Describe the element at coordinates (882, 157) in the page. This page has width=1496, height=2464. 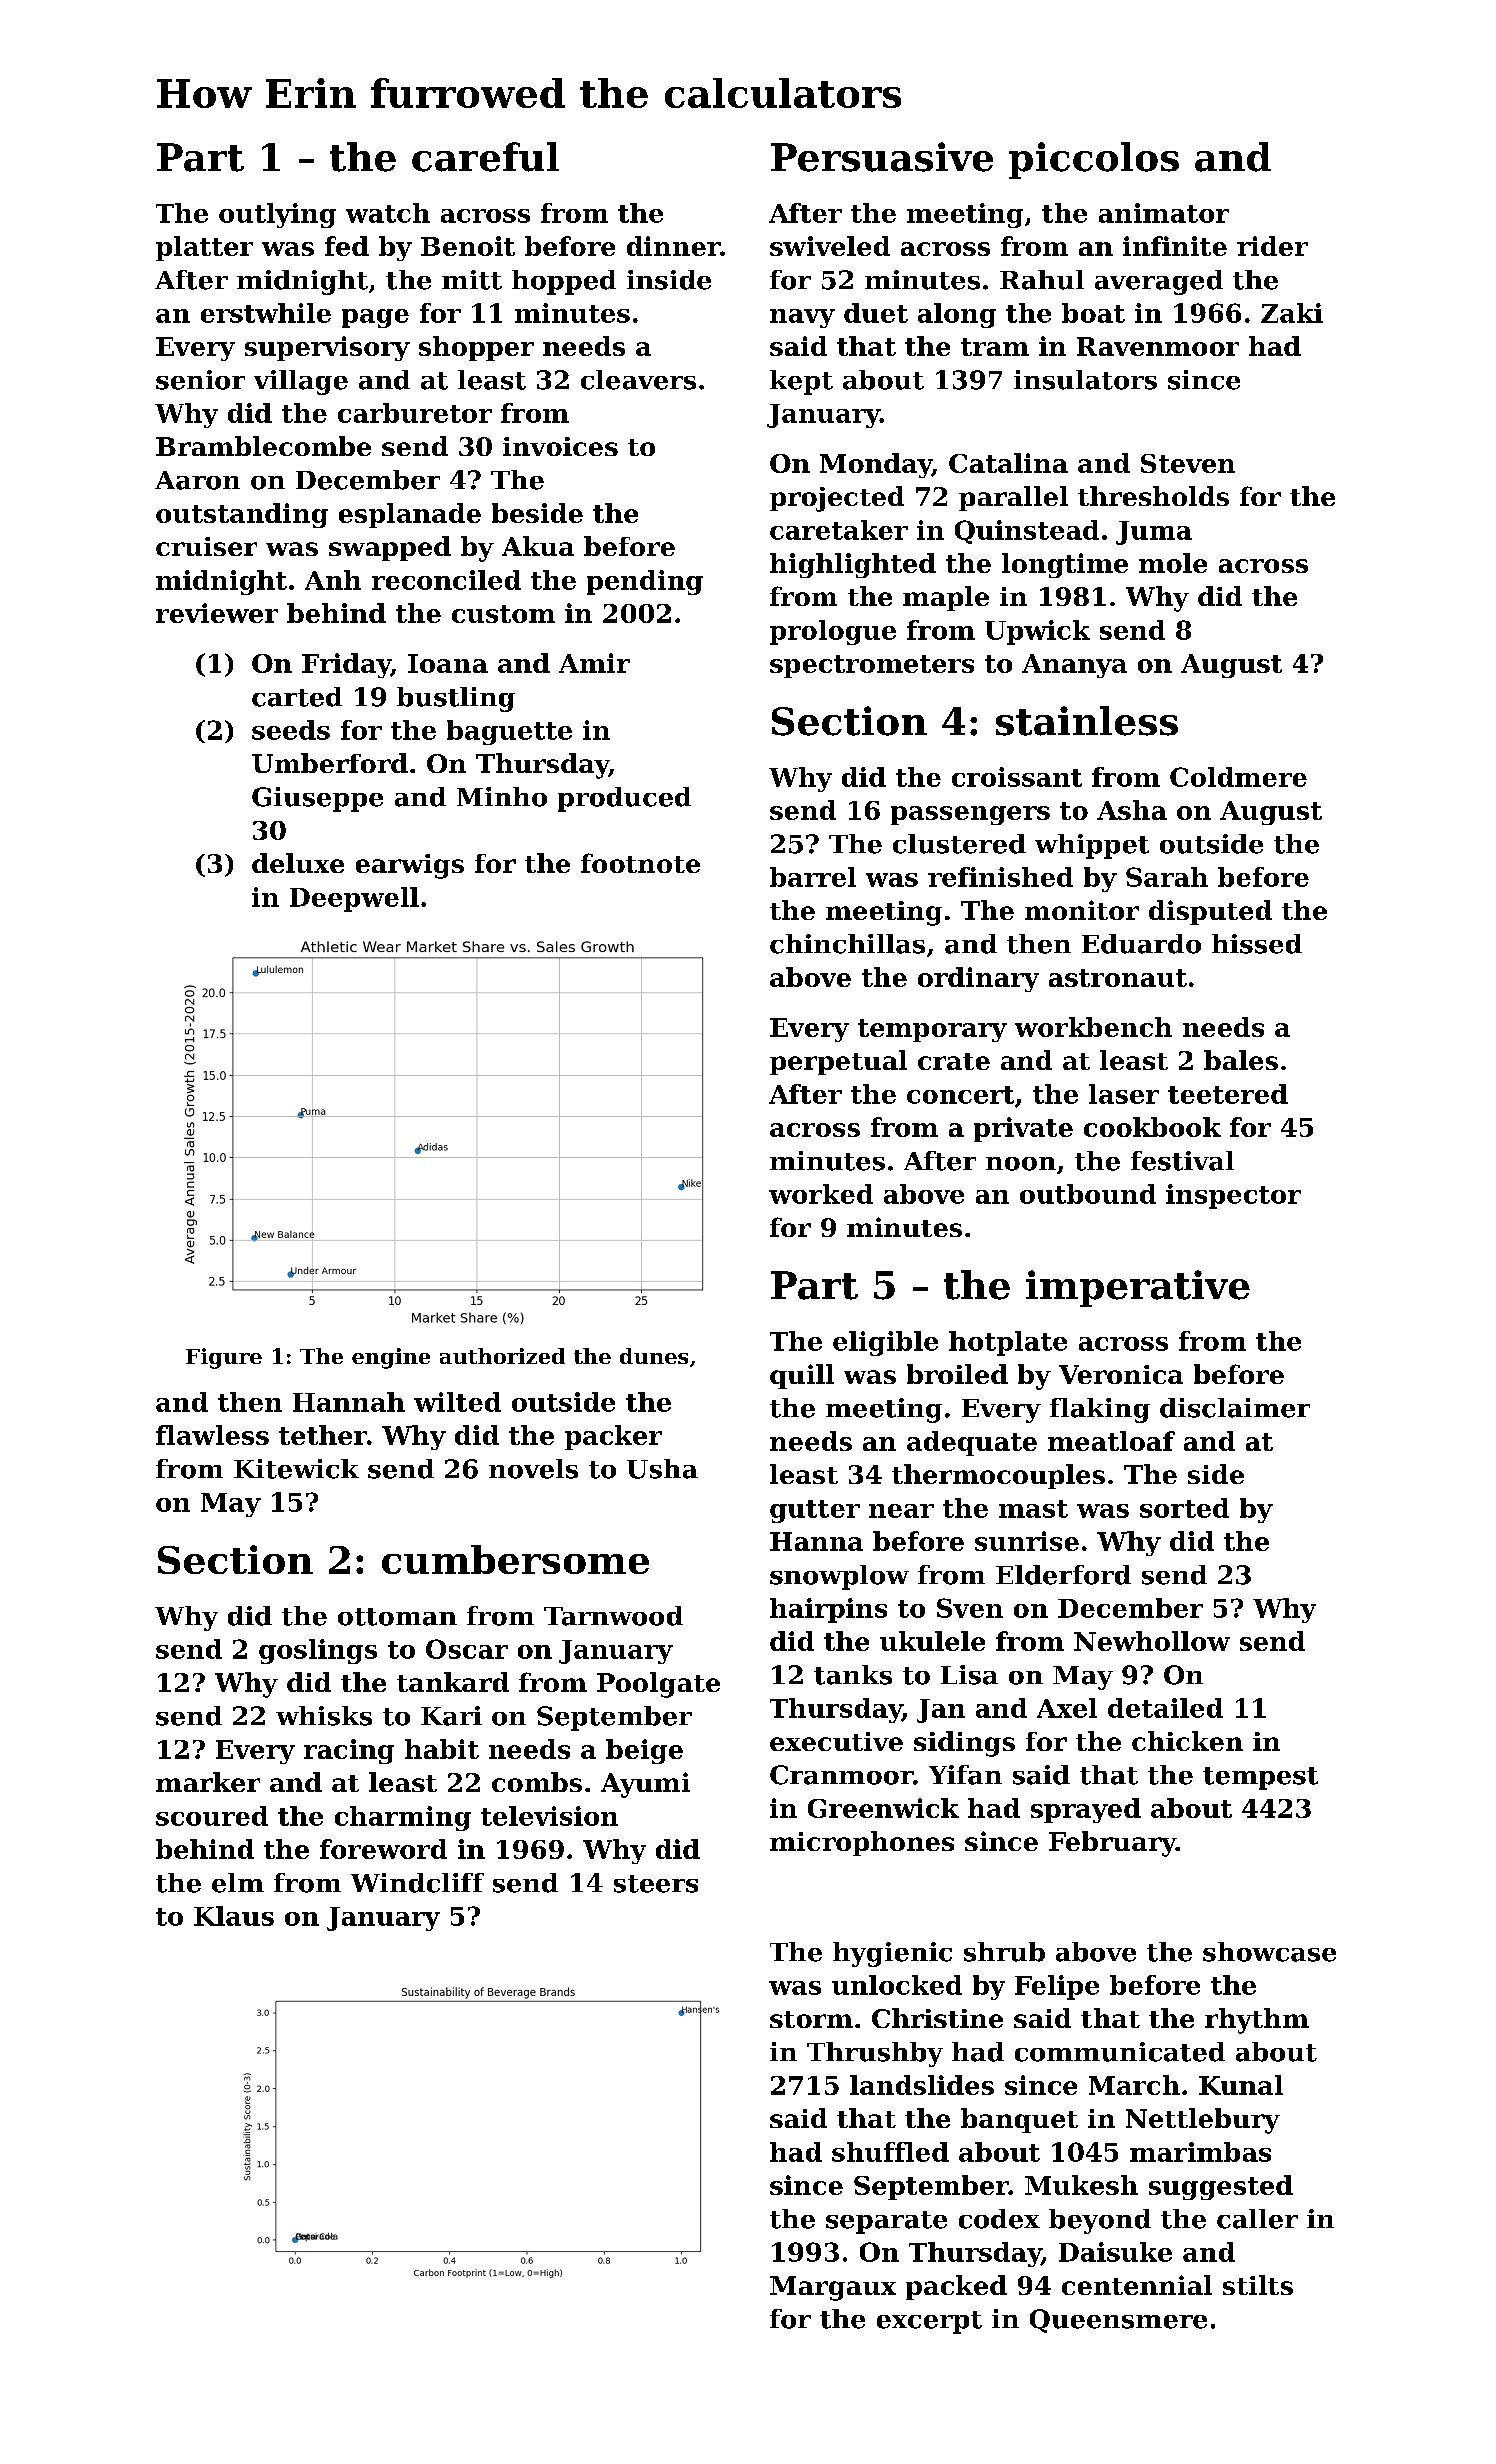
I see `Persuasive` at that location.
